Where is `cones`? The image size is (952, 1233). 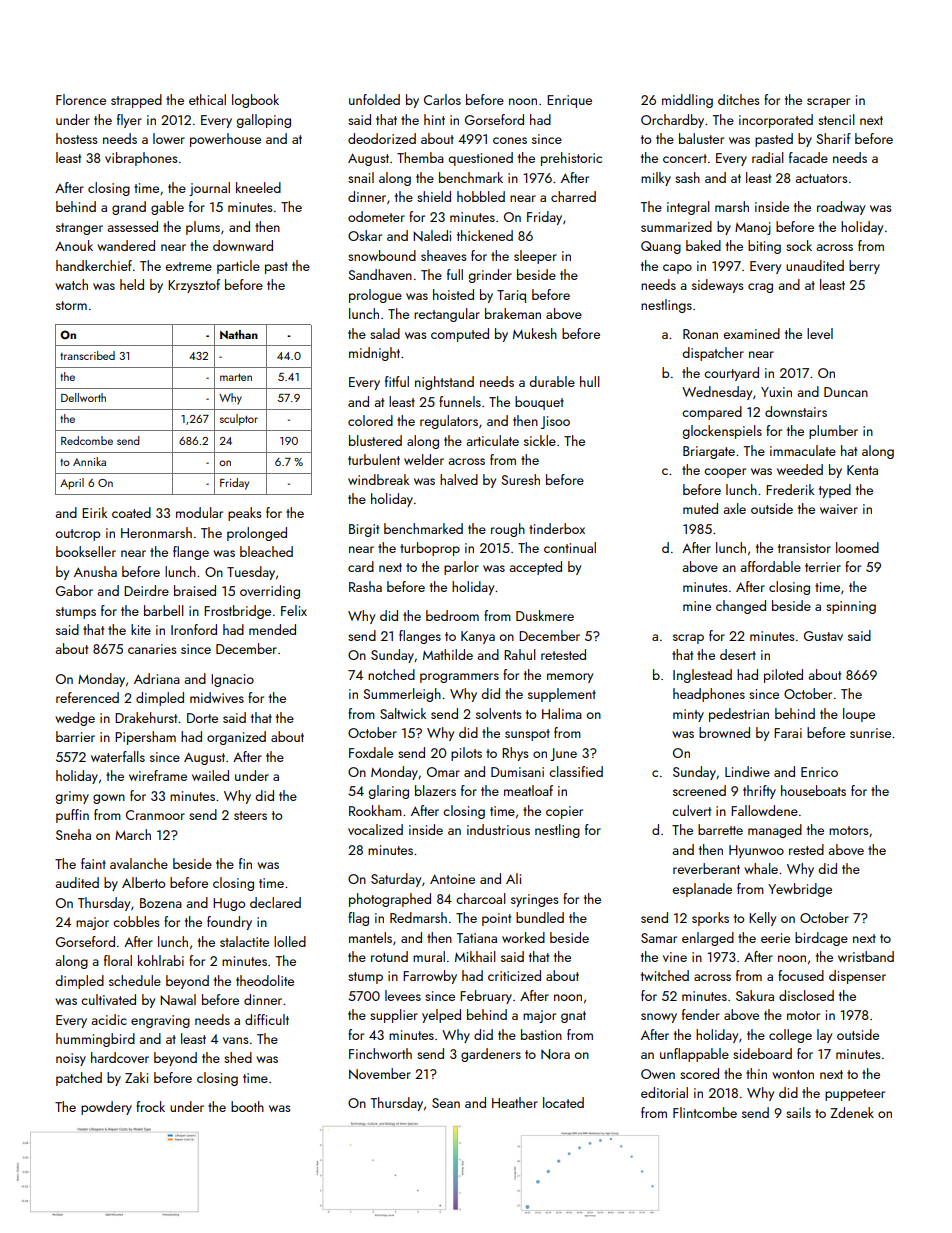
cones is located at coordinates (510, 140).
